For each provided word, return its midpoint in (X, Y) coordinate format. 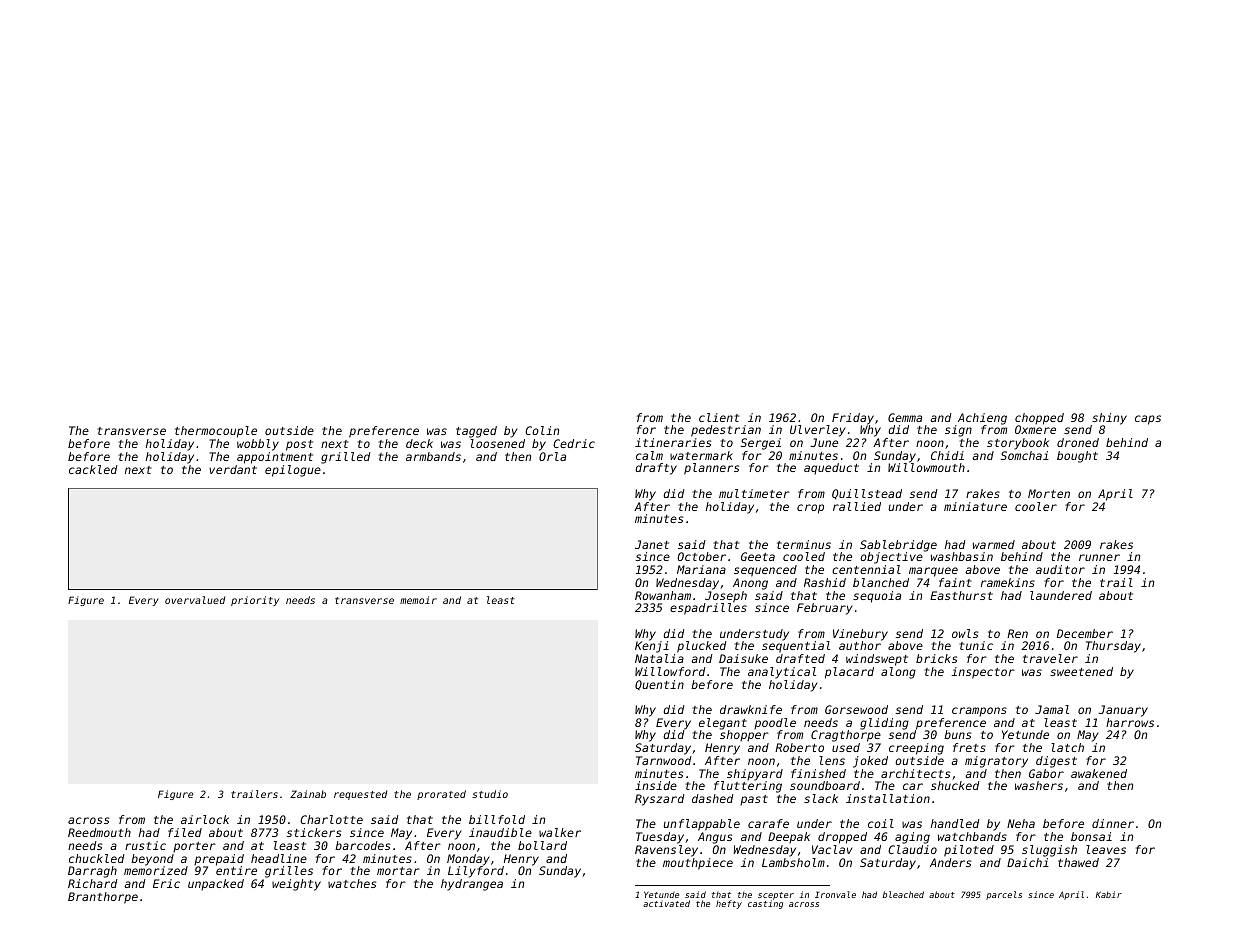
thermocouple (216, 432)
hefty (729, 904)
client (719, 417)
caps (1148, 420)
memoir (418, 600)
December (1085, 633)
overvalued (195, 600)
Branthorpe (103, 898)
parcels (1004, 895)
